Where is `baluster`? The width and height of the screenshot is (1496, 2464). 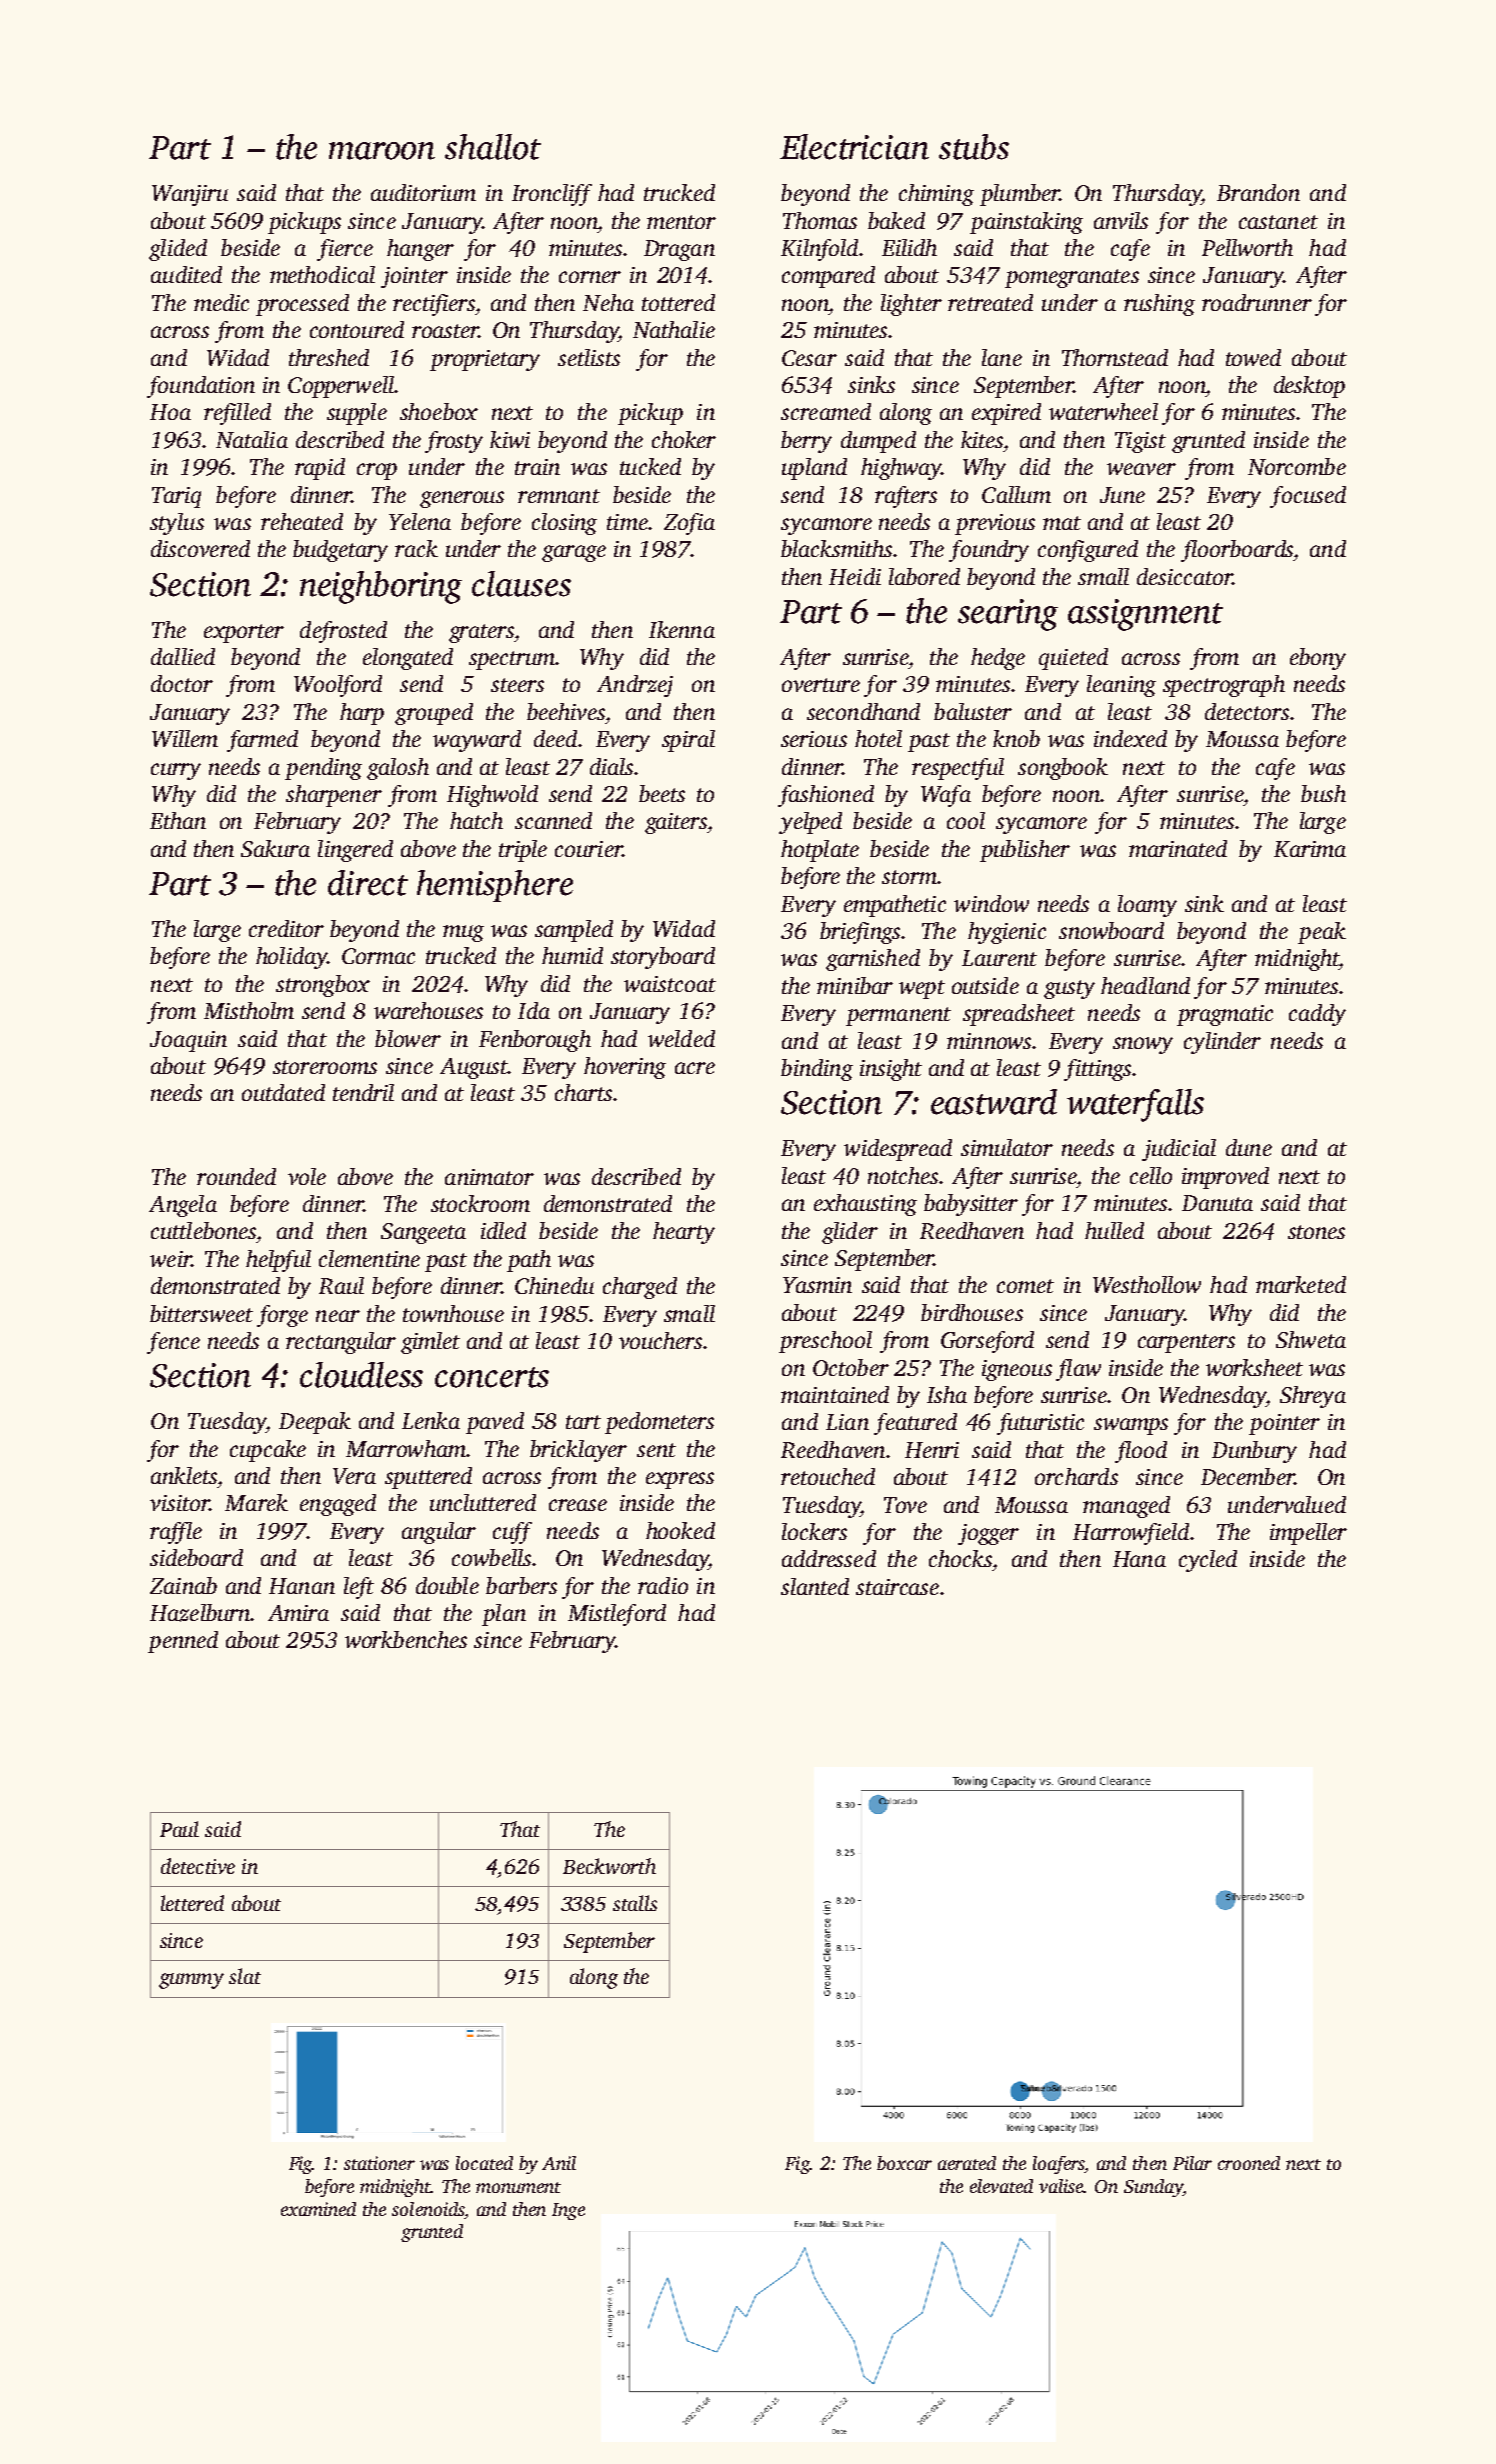 baluster is located at coordinates (973, 711).
